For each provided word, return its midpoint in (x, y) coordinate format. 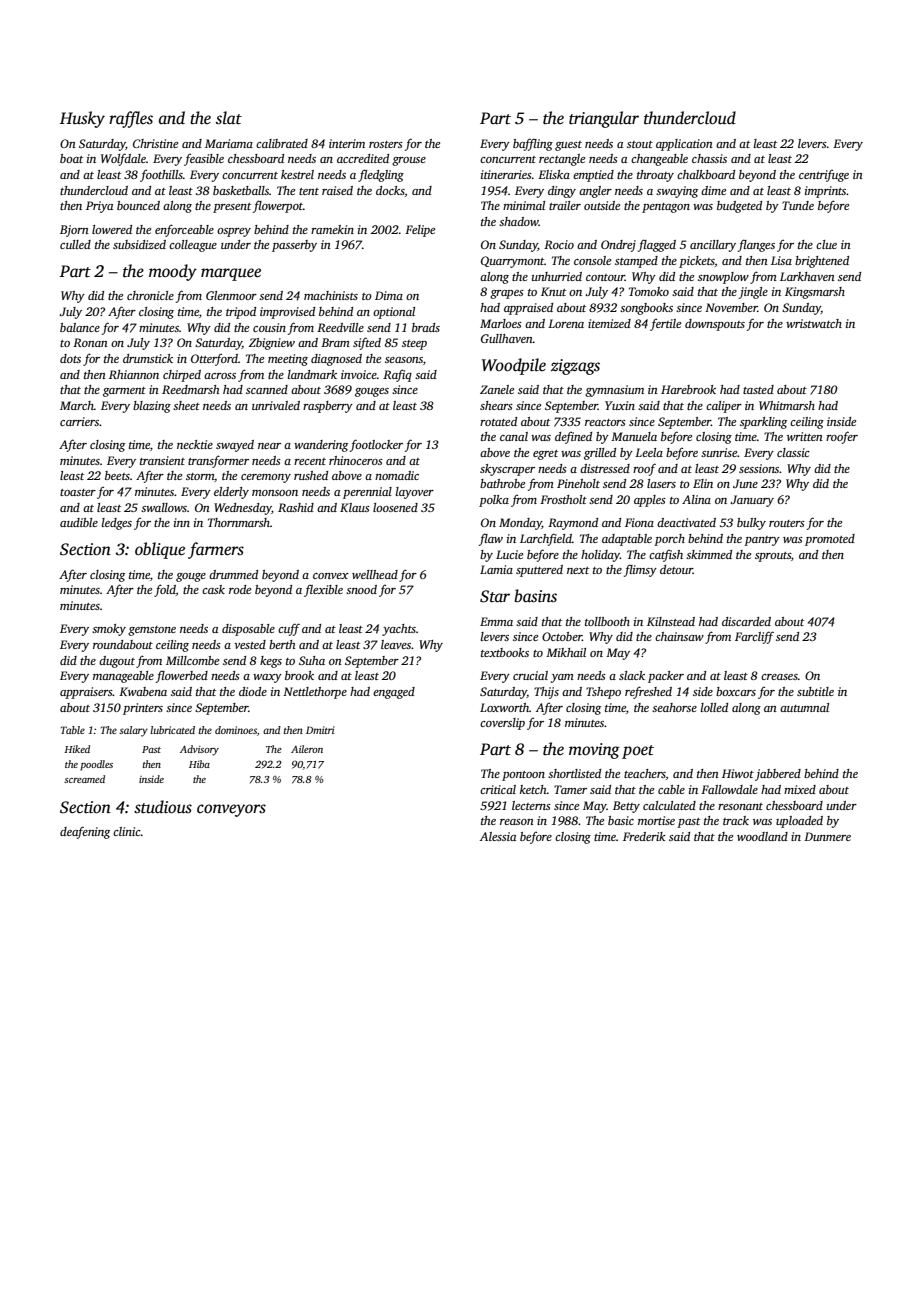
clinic (127, 831)
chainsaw (679, 636)
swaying (677, 192)
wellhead (375, 574)
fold (165, 590)
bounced (138, 205)
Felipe (420, 231)
